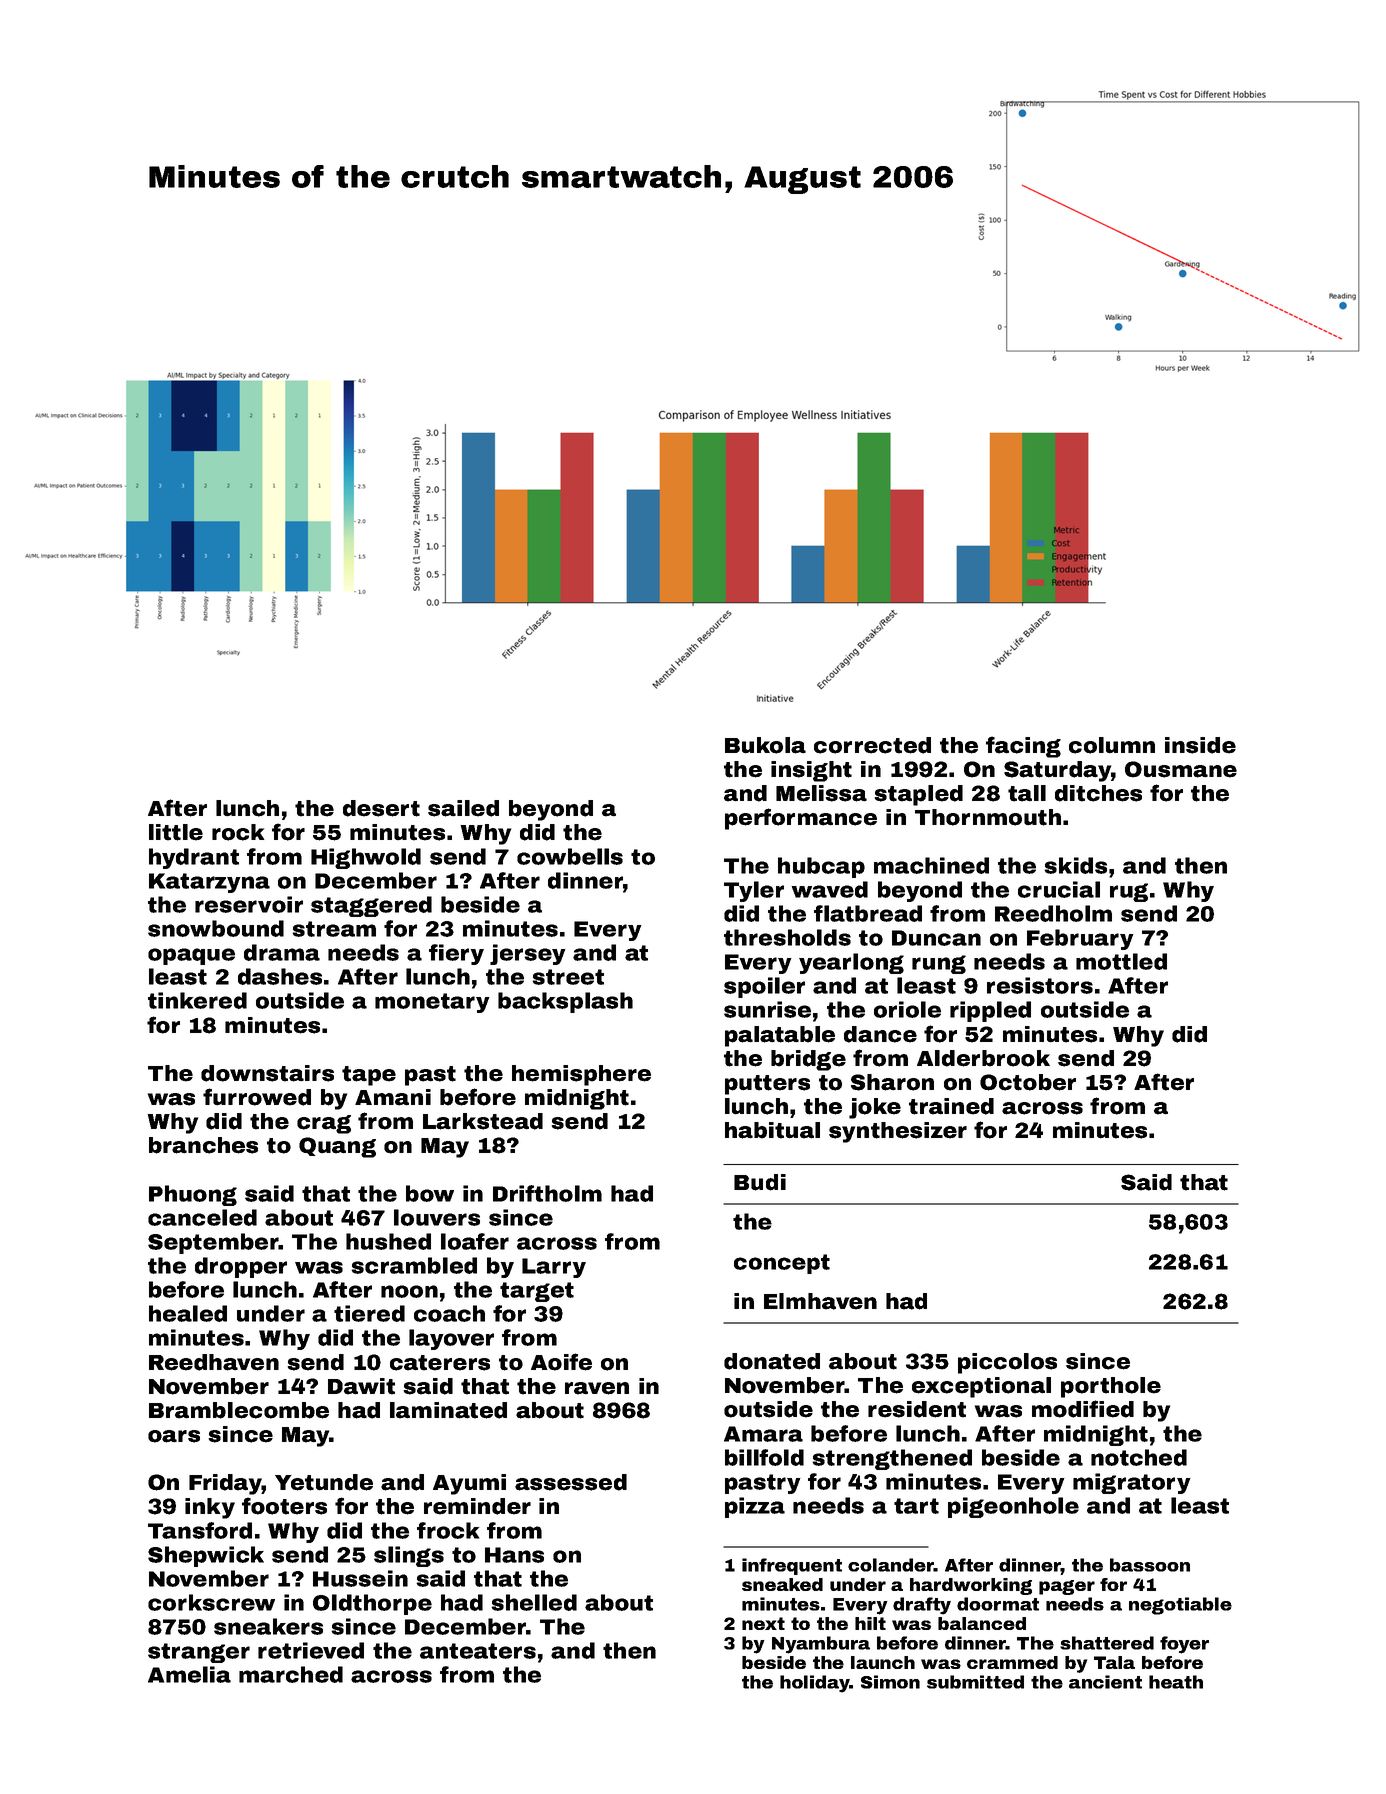  What do you see at coordinates (570, 856) in the page?
I see `cowbells` at bounding box center [570, 856].
